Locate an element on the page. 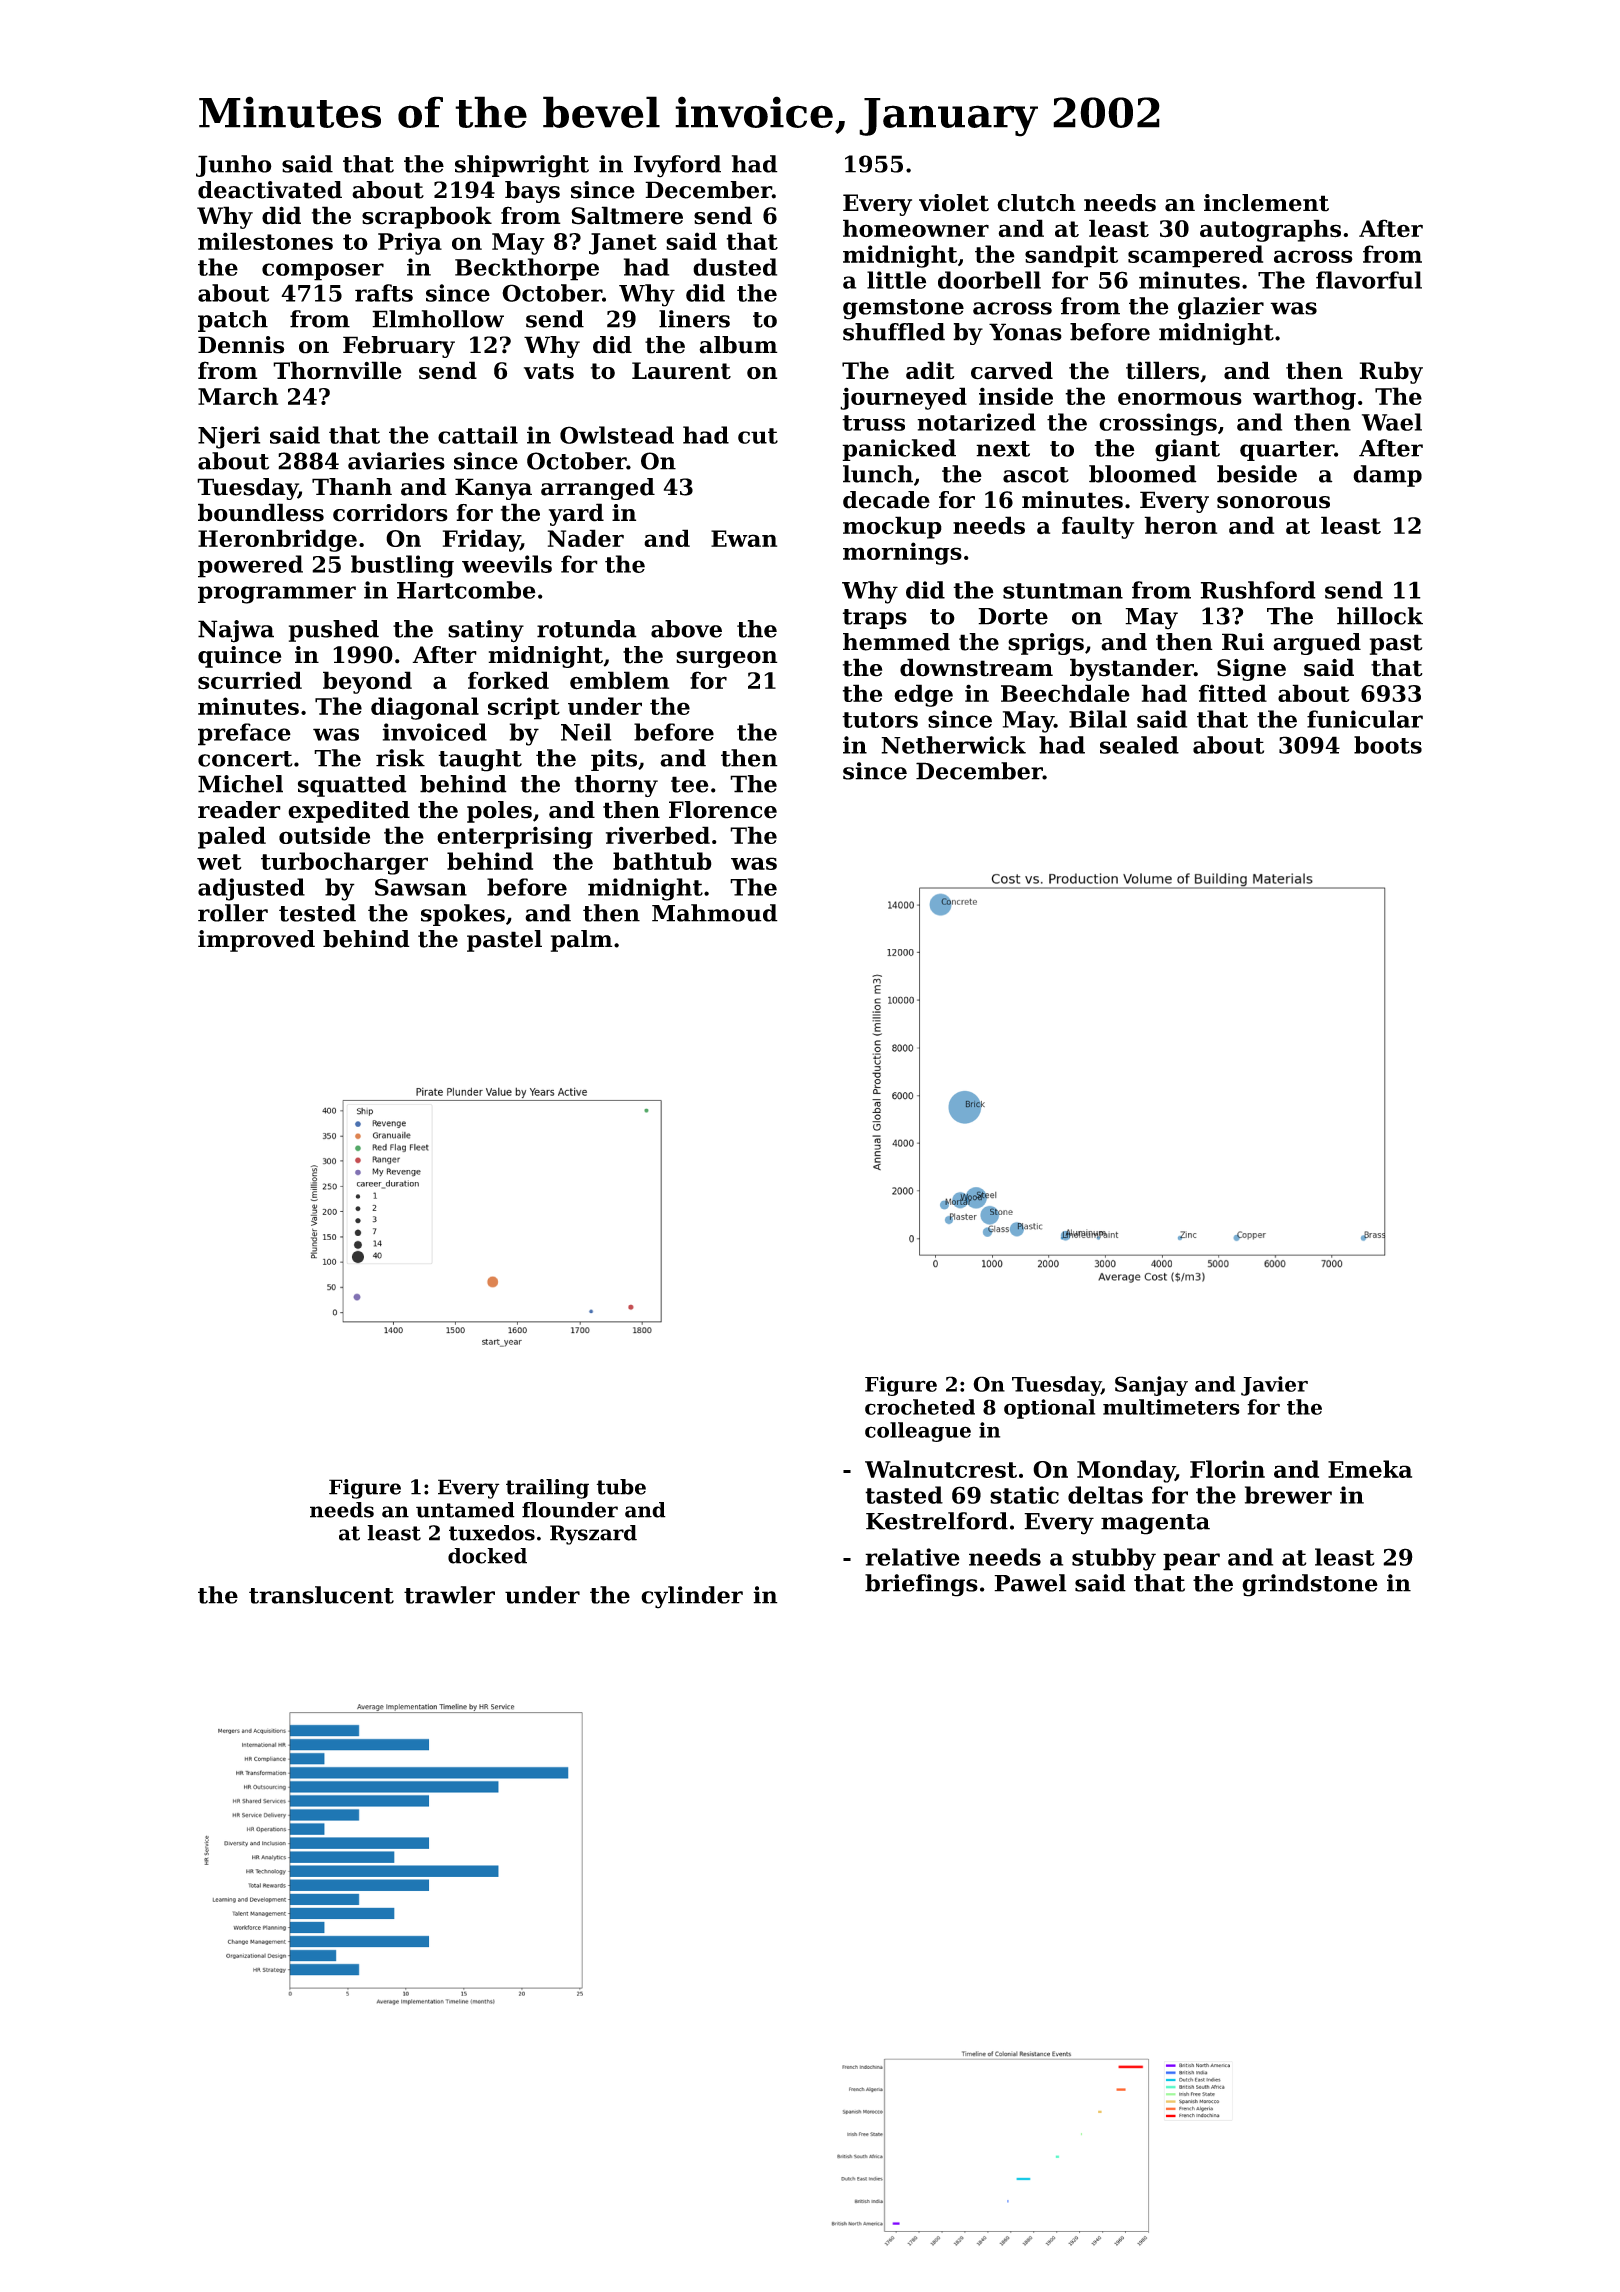 This page has height=2292, width=1620. untamed is located at coordinates (465, 1510).
